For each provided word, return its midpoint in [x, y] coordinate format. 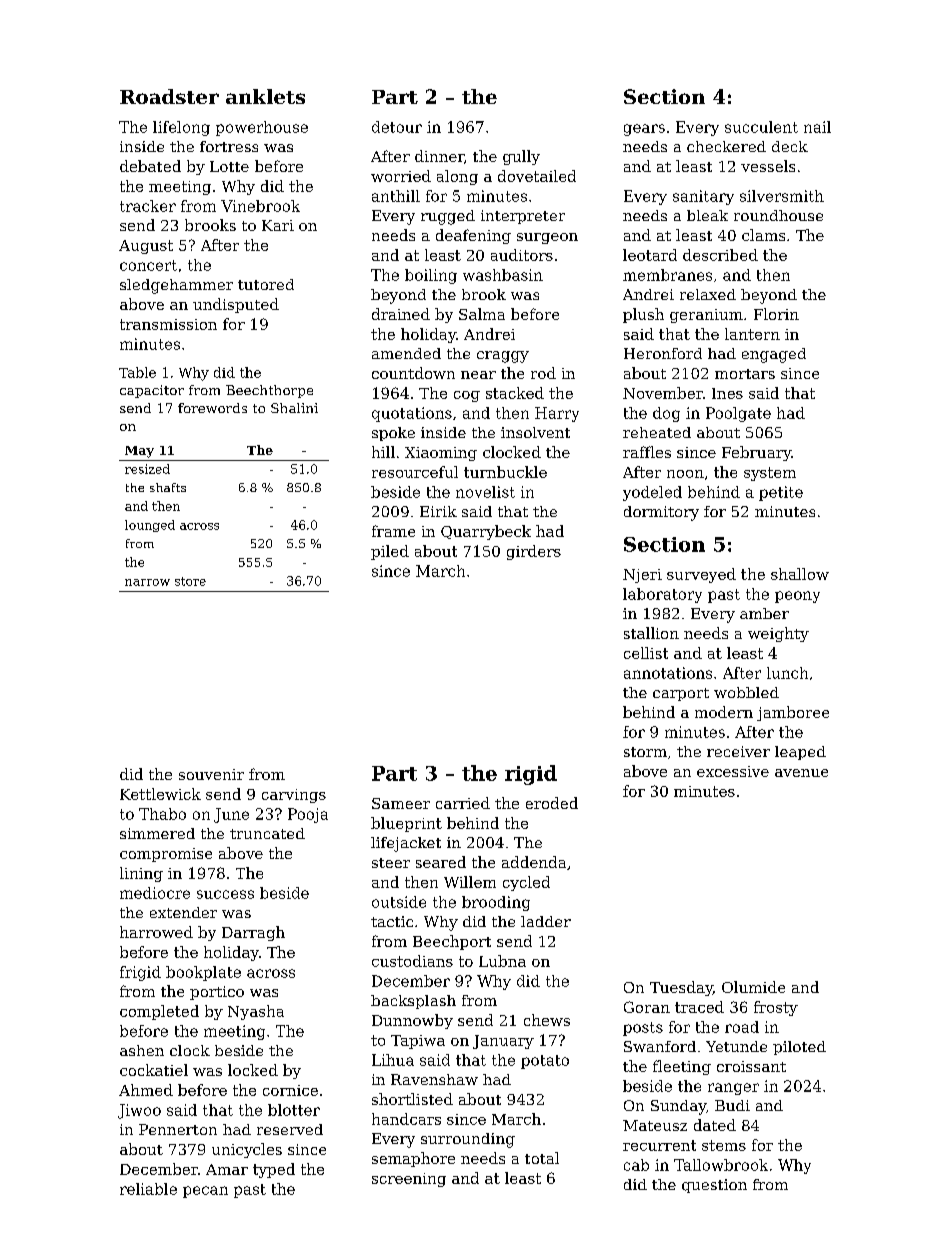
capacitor [152, 391]
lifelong [181, 128]
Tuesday [681, 988]
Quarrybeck [486, 532]
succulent [761, 127]
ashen [142, 1050]
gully [521, 157]
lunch [787, 673]
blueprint [406, 824]
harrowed [156, 932]
